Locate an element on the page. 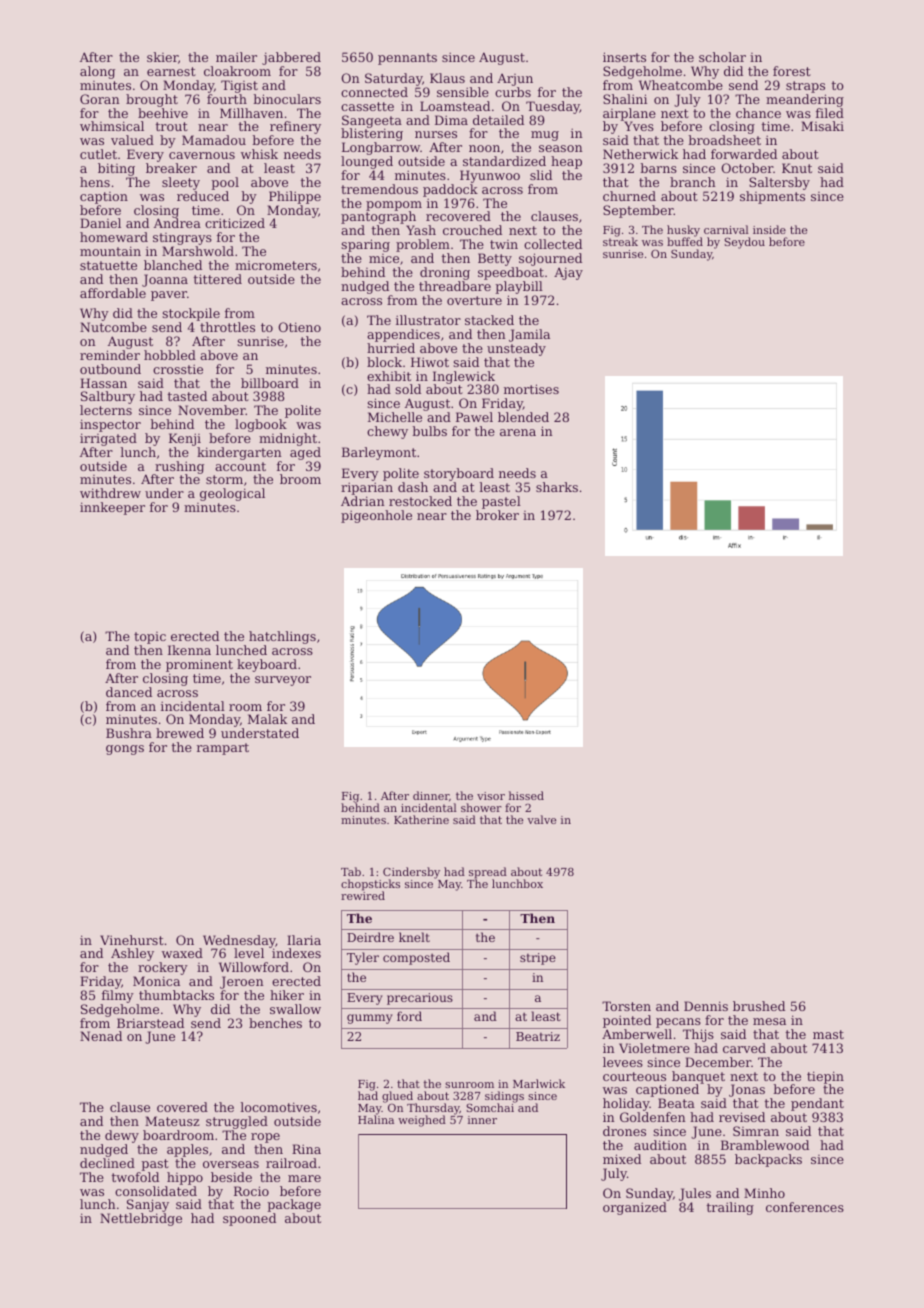 This document has width=924, height=1308. Mateusz is located at coordinates (172, 1121).
